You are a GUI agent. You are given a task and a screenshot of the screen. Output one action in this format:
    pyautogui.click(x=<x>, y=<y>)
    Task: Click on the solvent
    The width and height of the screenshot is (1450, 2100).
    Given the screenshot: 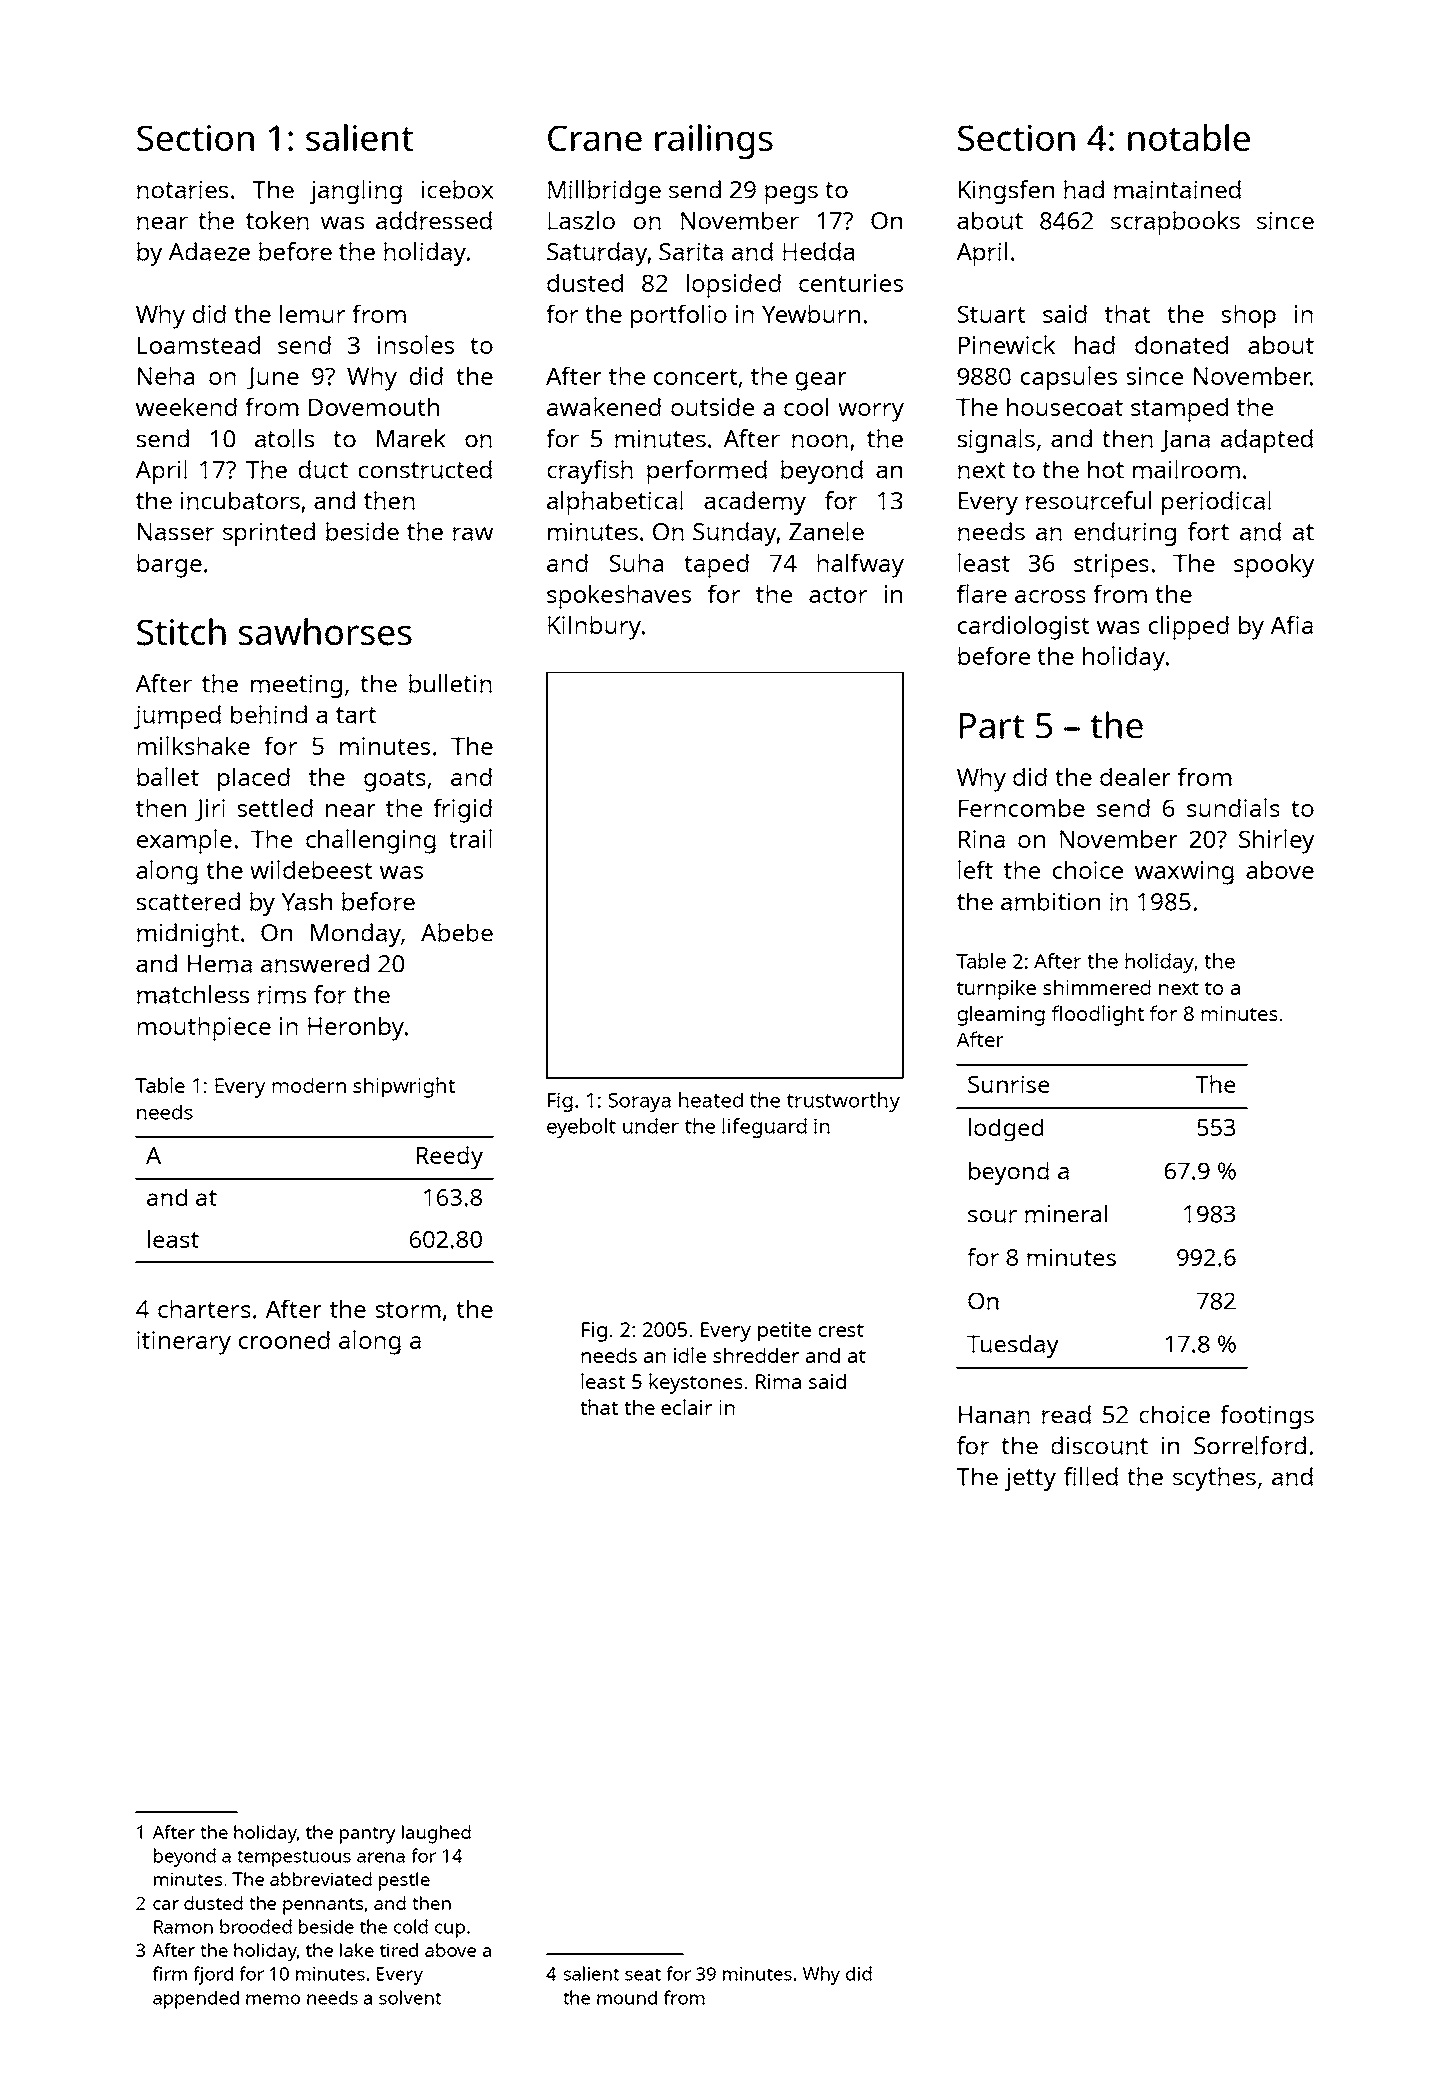 What is the action you would take?
    pyautogui.click(x=410, y=1997)
